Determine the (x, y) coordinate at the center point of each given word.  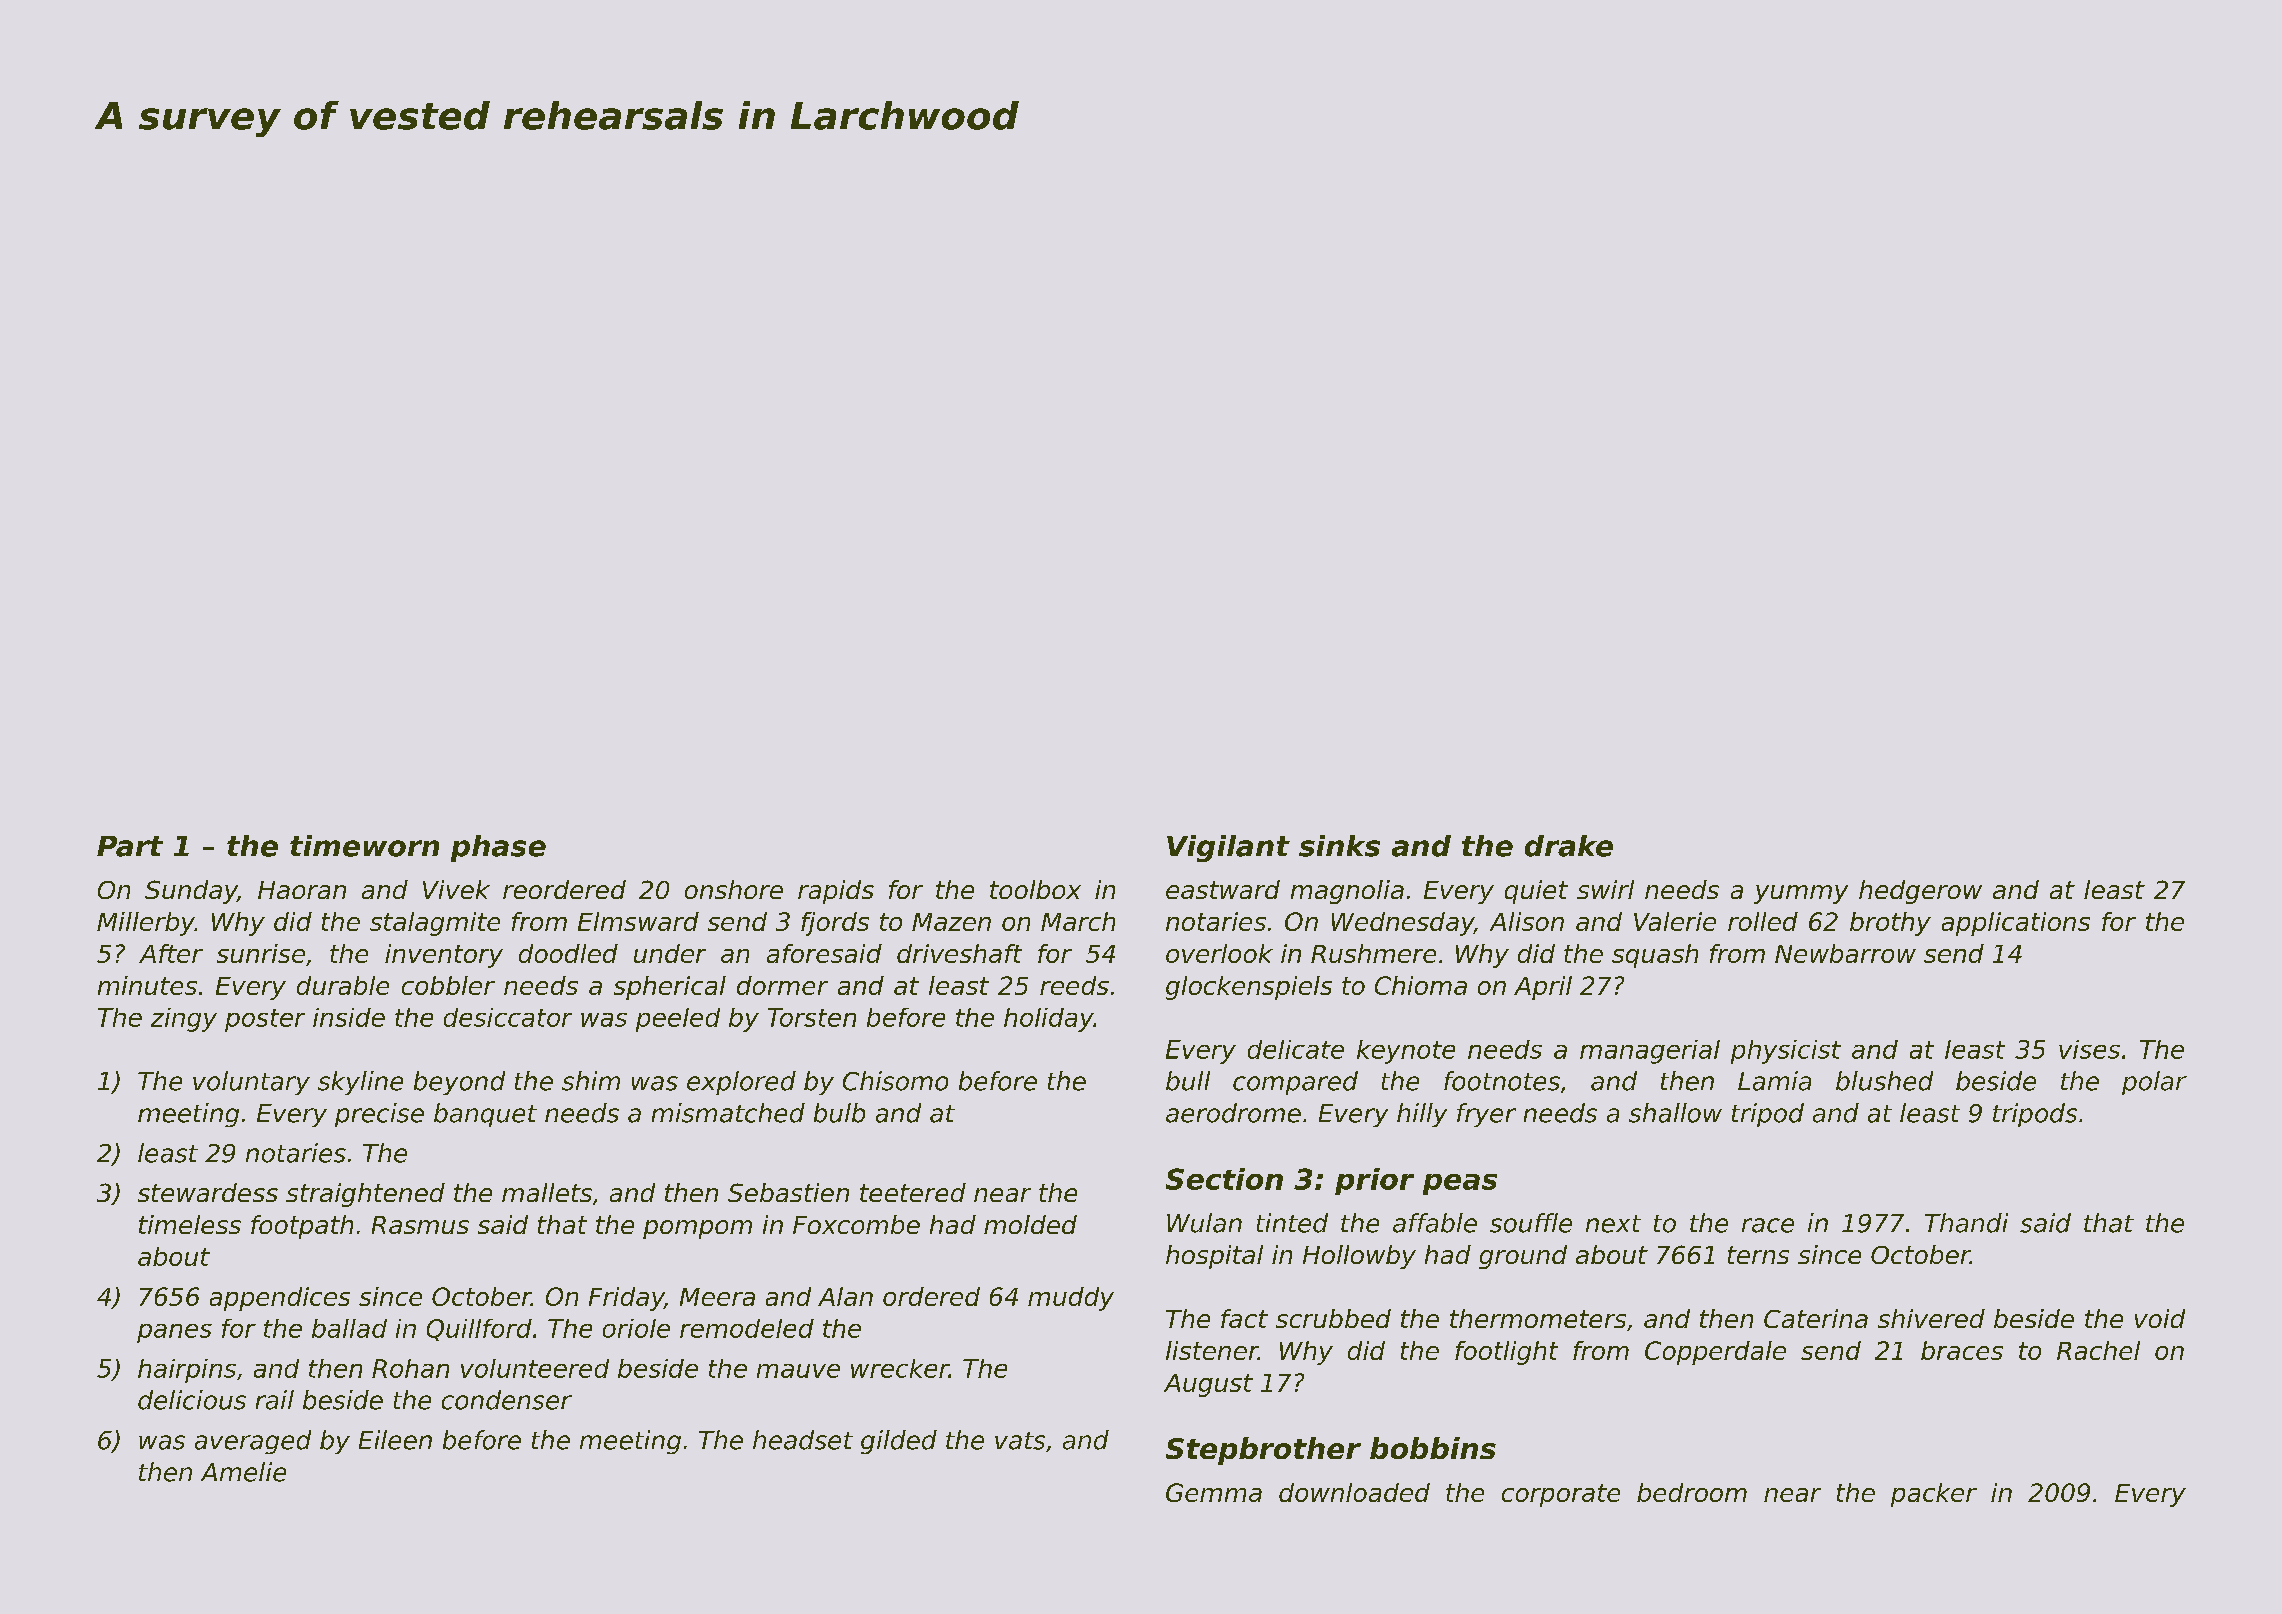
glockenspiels (1249, 988)
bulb (839, 1113)
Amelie (243, 1472)
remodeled (747, 1328)
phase (498, 848)
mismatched (728, 1113)
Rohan (410, 1368)
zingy (184, 1020)
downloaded (1354, 1492)
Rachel (2098, 1350)
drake (1569, 846)
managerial (1650, 1052)
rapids (836, 892)
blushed (1884, 1081)
